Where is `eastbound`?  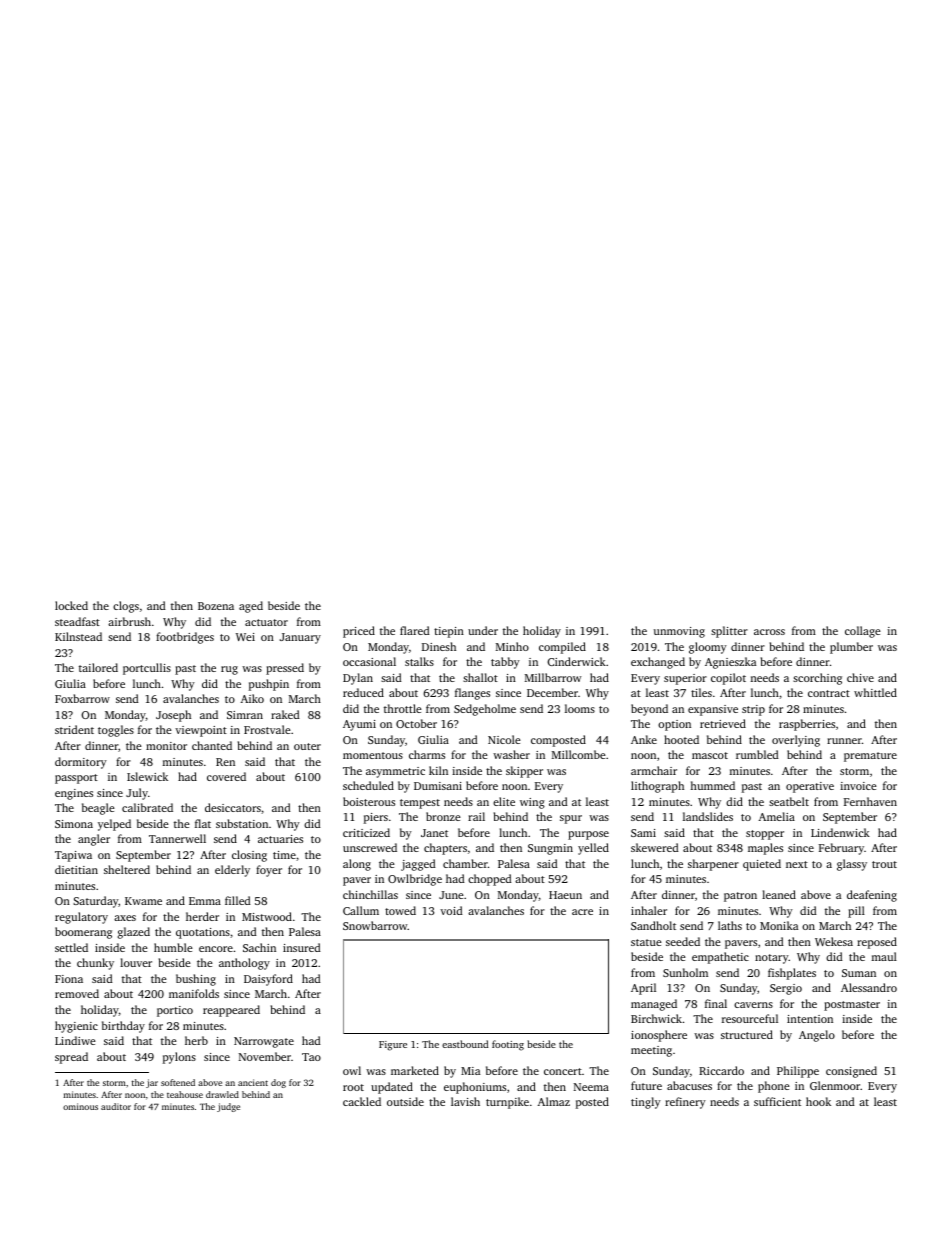 eastbound is located at coordinates (465, 1044).
